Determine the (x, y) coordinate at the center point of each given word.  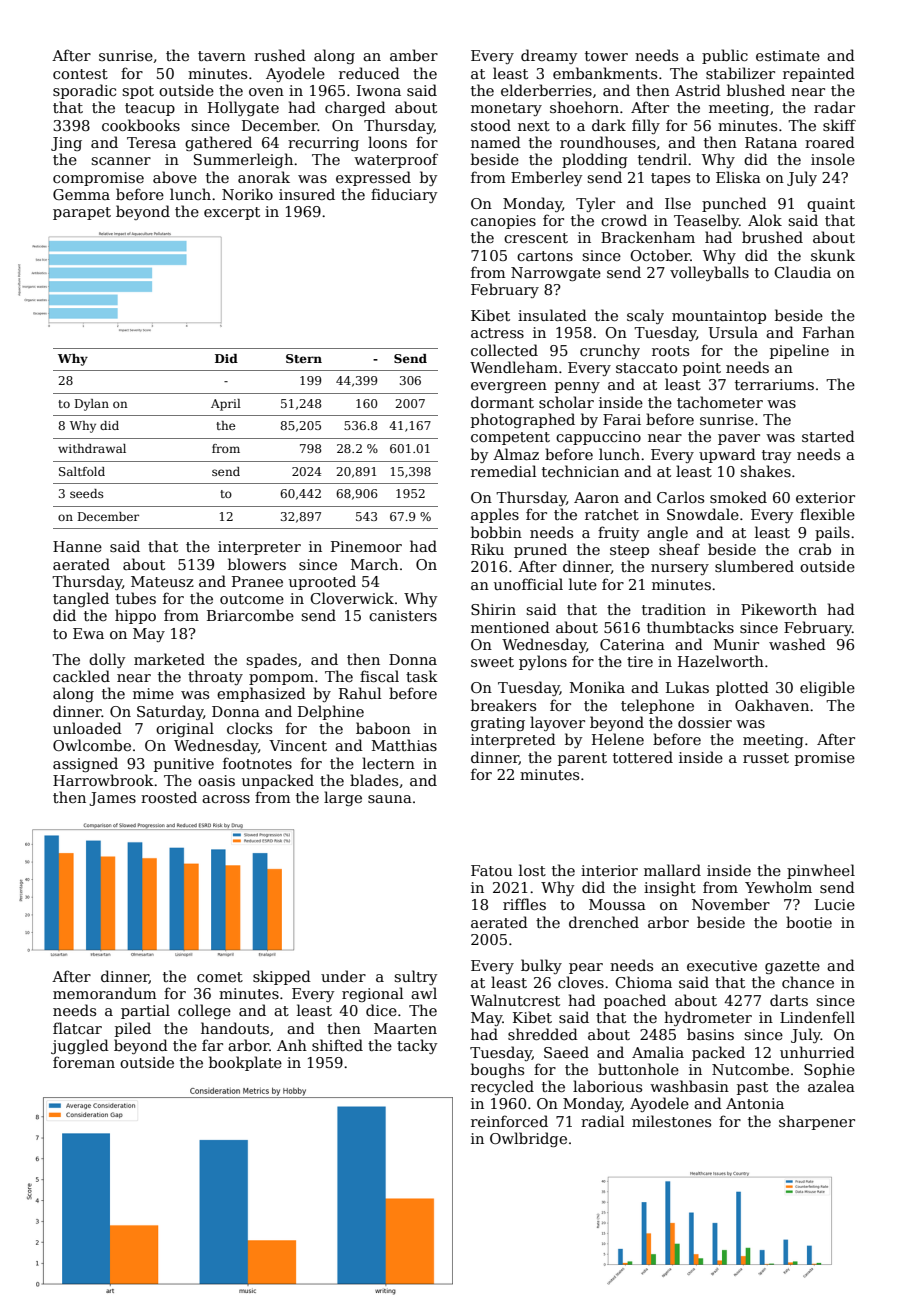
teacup (150, 109)
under (343, 976)
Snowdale (703, 514)
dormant (502, 402)
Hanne (77, 546)
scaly (645, 316)
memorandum (104, 993)
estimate (788, 55)
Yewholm (778, 887)
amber (414, 55)
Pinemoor (366, 546)
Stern (304, 358)
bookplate (245, 1063)
